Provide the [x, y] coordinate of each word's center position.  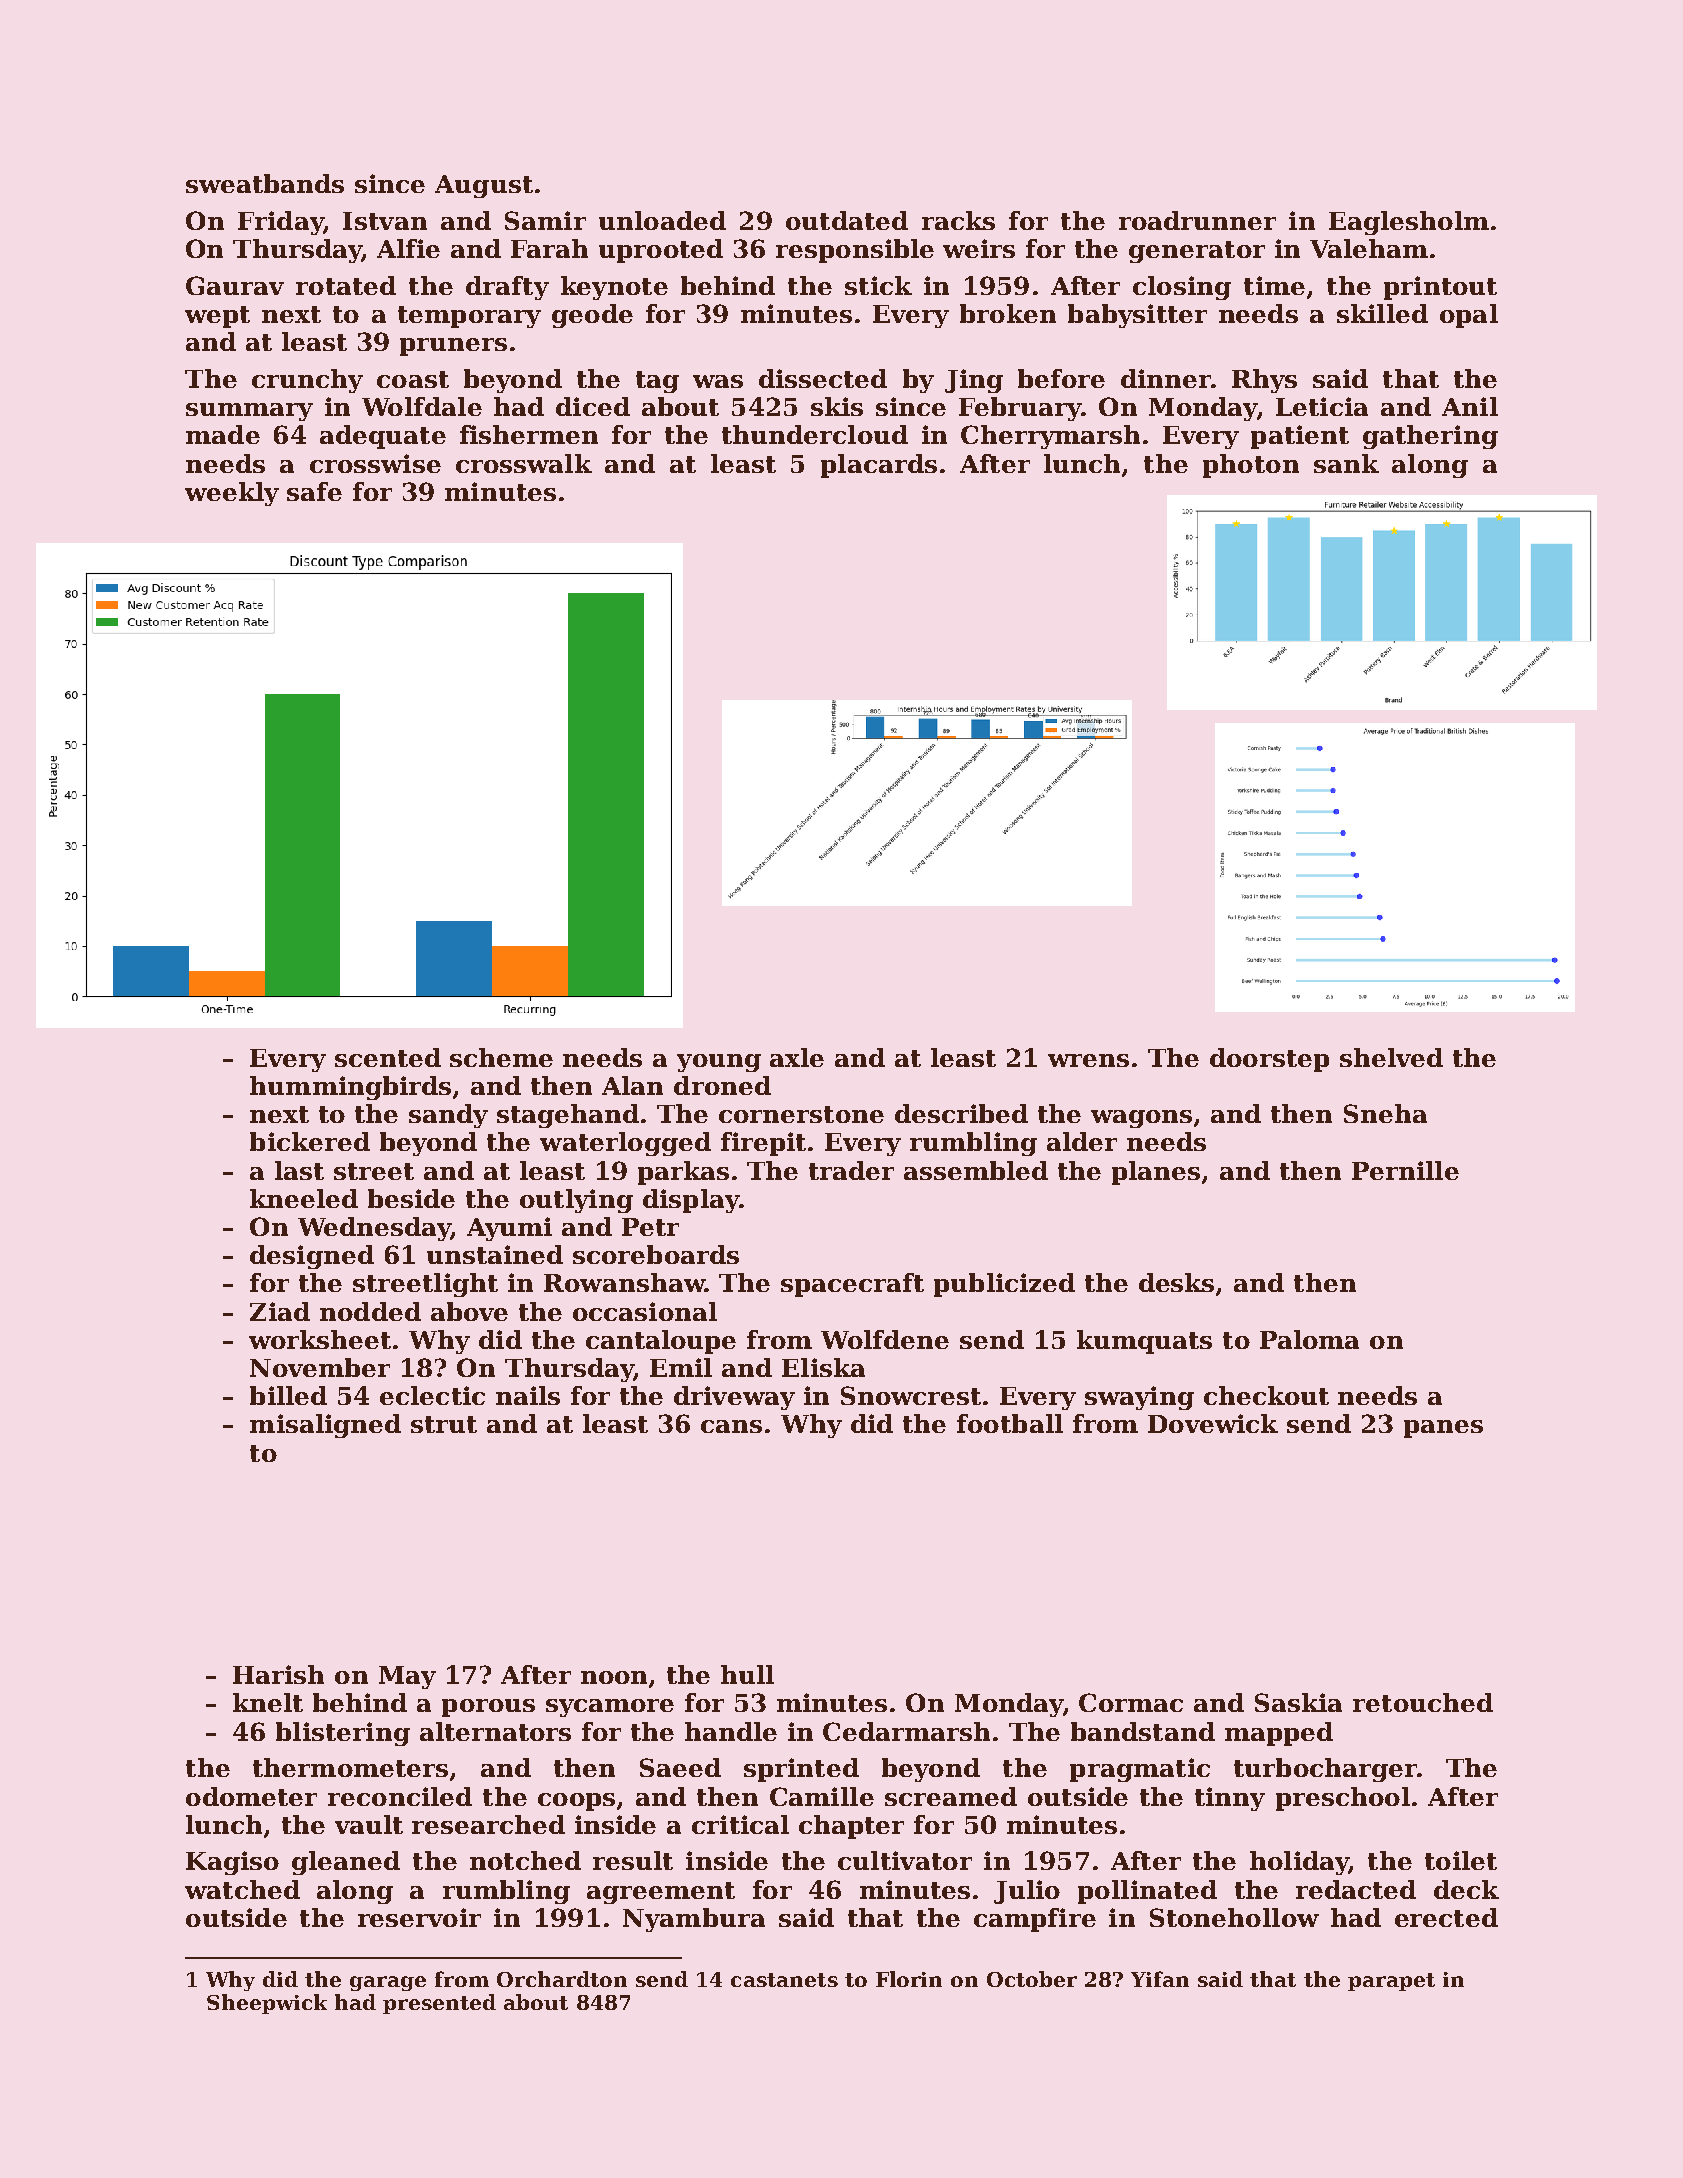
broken [1008, 313]
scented [388, 1057]
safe [314, 491]
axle [797, 1057]
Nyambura [694, 1920]
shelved [1391, 1057]
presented [439, 2004]
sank [1346, 463]
